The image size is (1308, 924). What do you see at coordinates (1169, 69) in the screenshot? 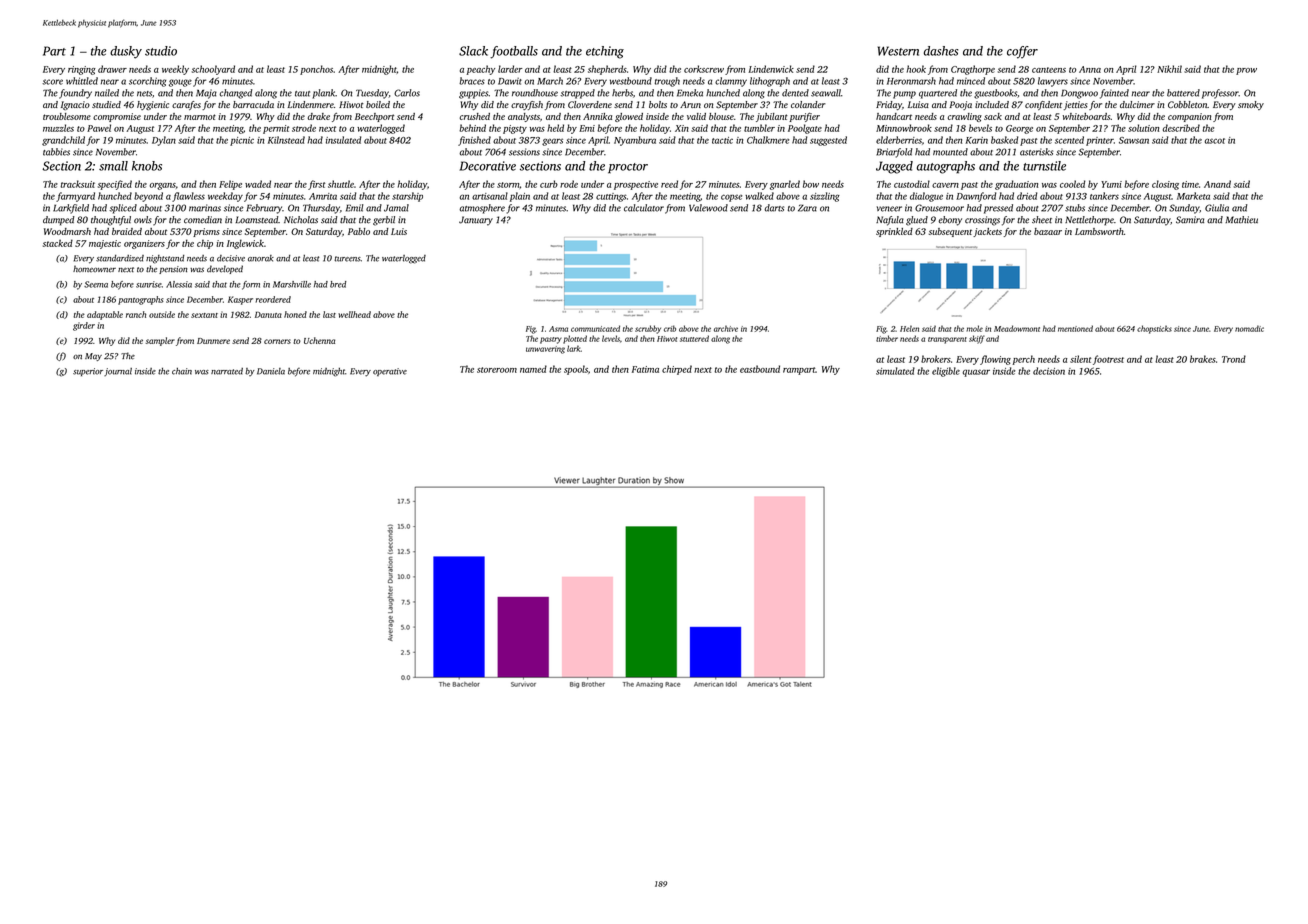
I see `Nikhil` at bounding box center [1169, 69].
